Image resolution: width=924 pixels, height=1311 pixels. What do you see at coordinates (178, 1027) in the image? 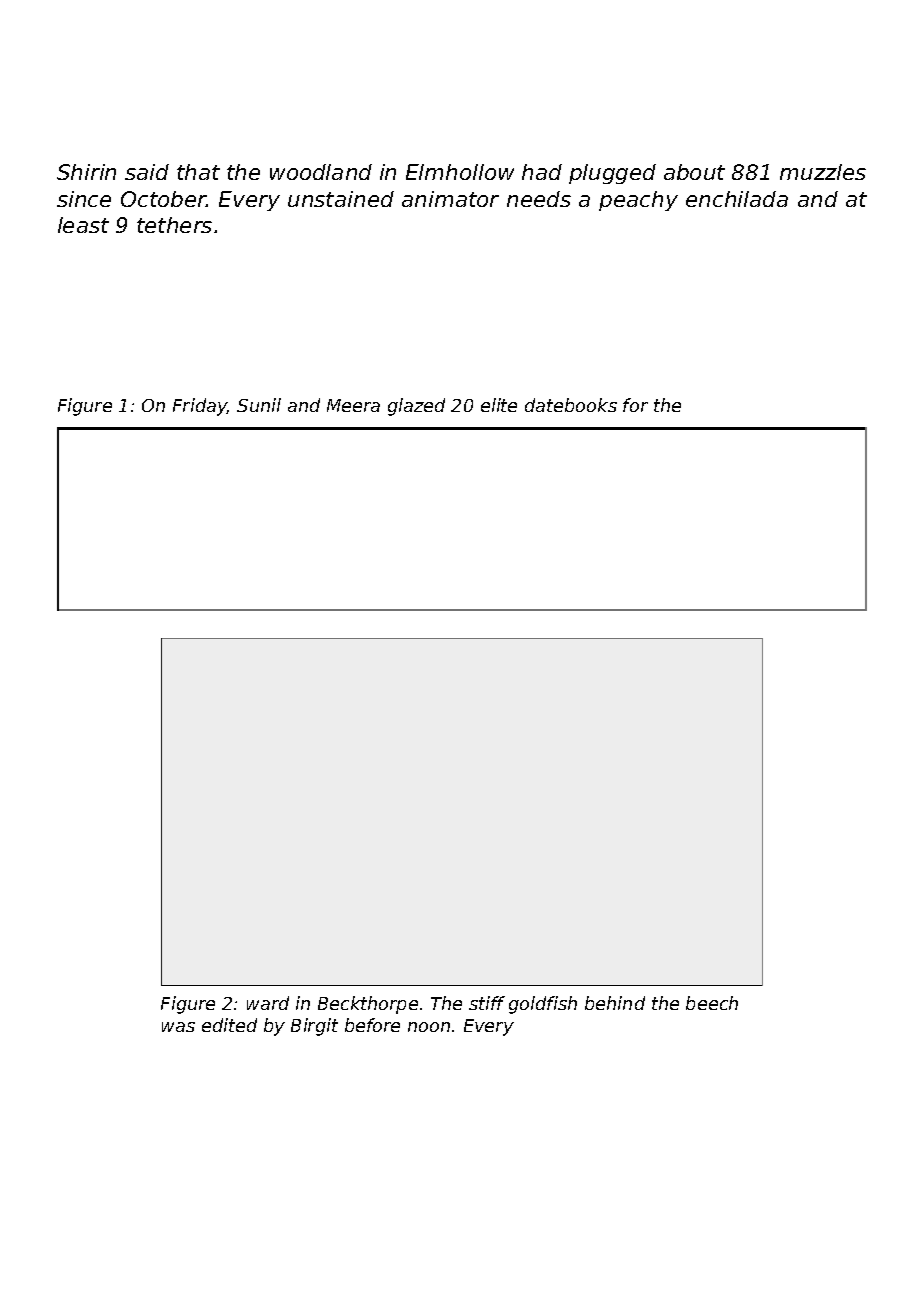
I see `was` at bounding box center [178, 1027].
